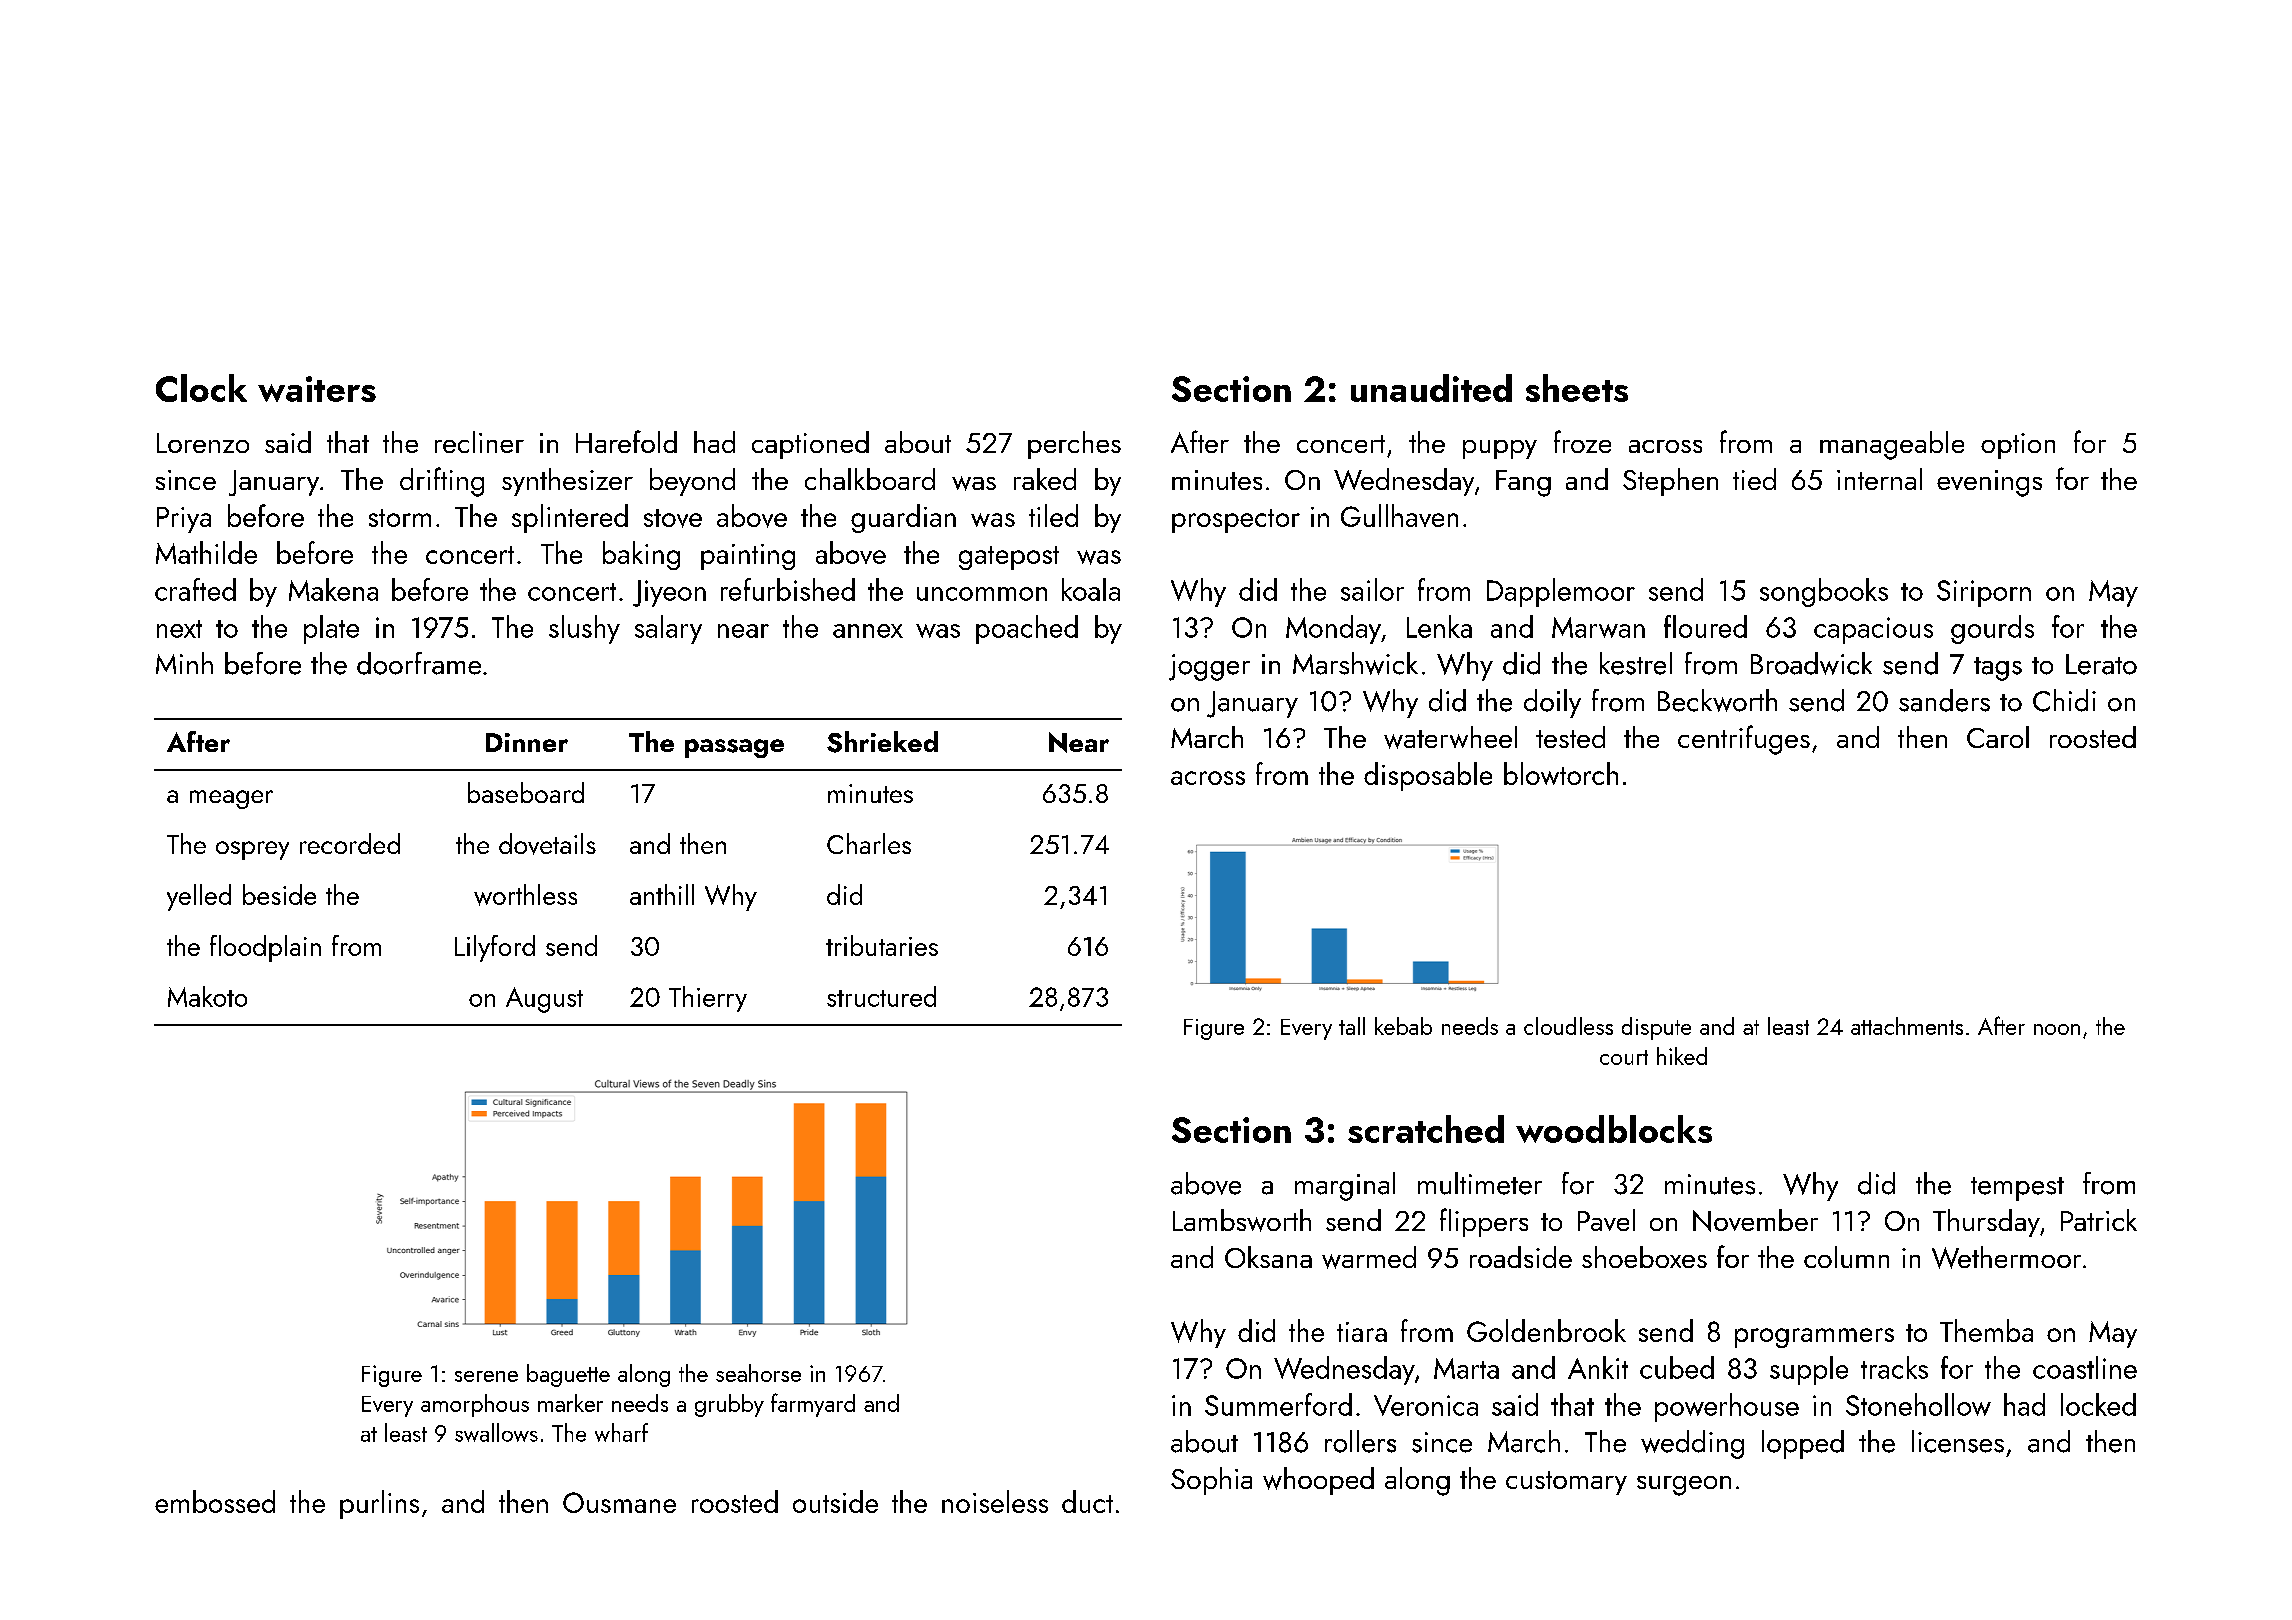 This image has height=1620, width=2292. What do you see at coordinates (2099, 1220) in the image?
I see `Patrick` at bounding box center [2099, 1220].
